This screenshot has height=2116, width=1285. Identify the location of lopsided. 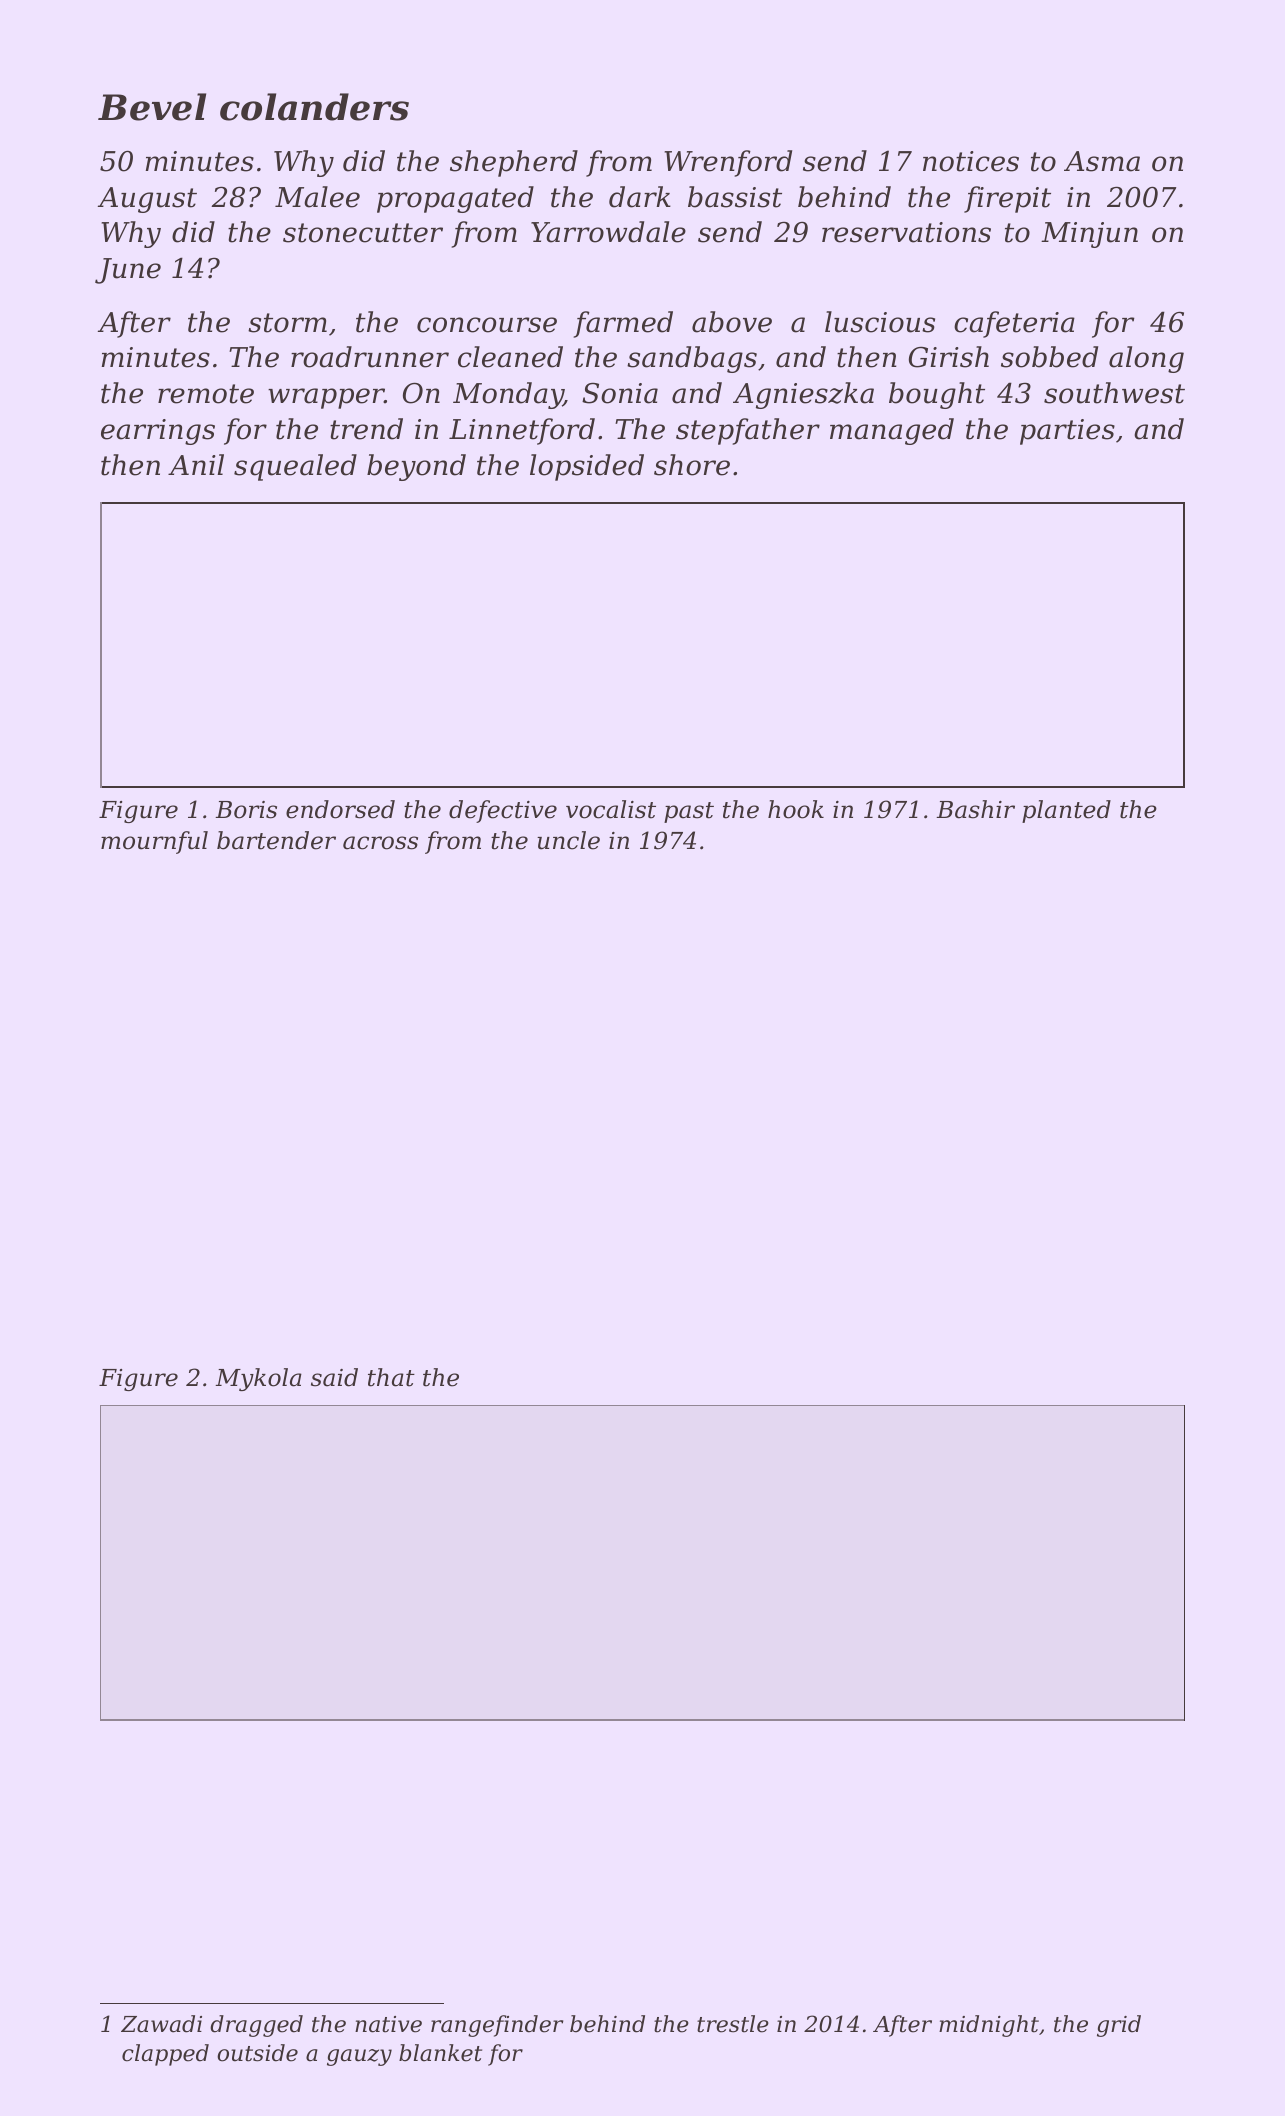
(587, 467).
